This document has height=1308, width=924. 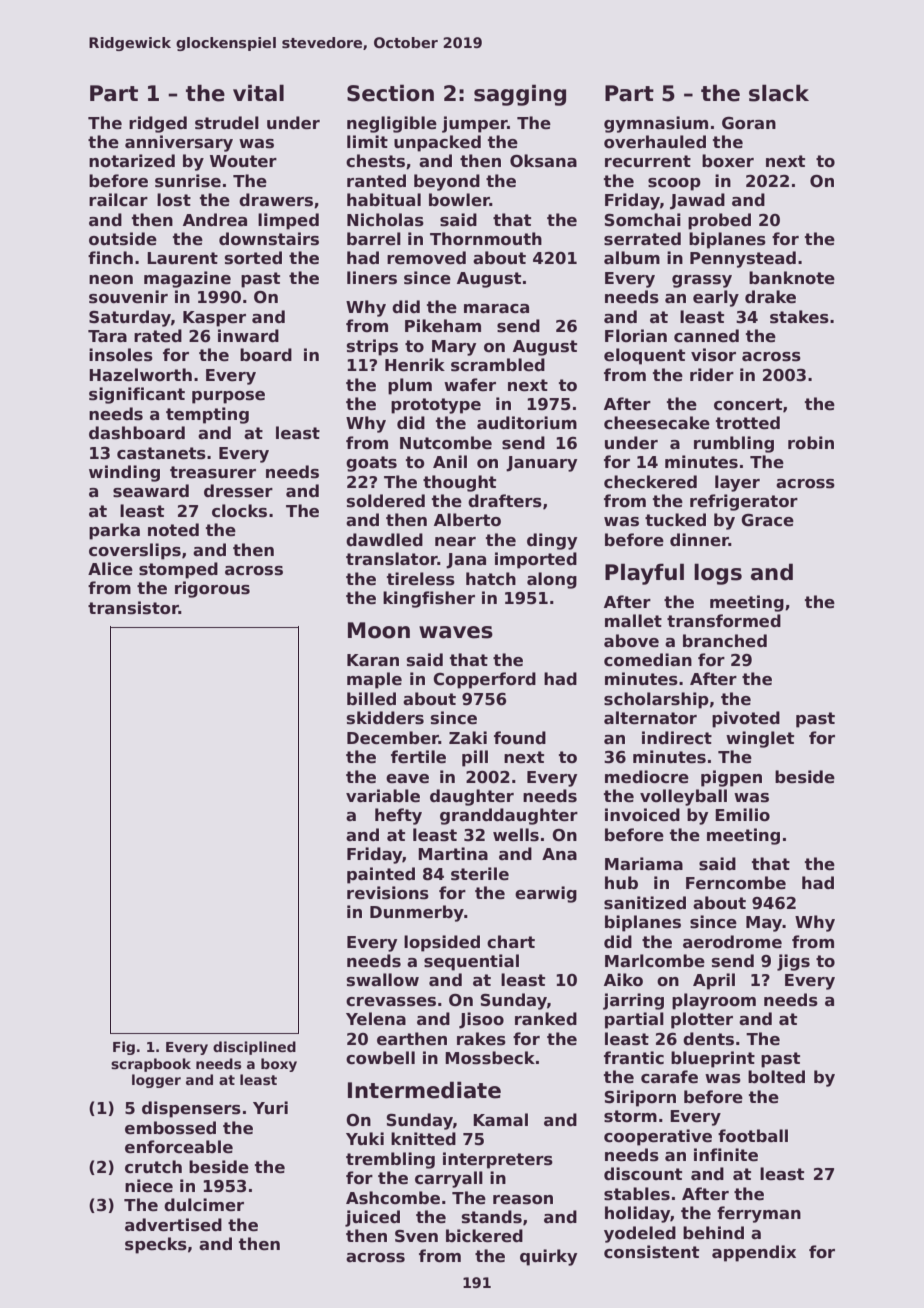 I want to click on skidders, so click(x=385, y=718).
